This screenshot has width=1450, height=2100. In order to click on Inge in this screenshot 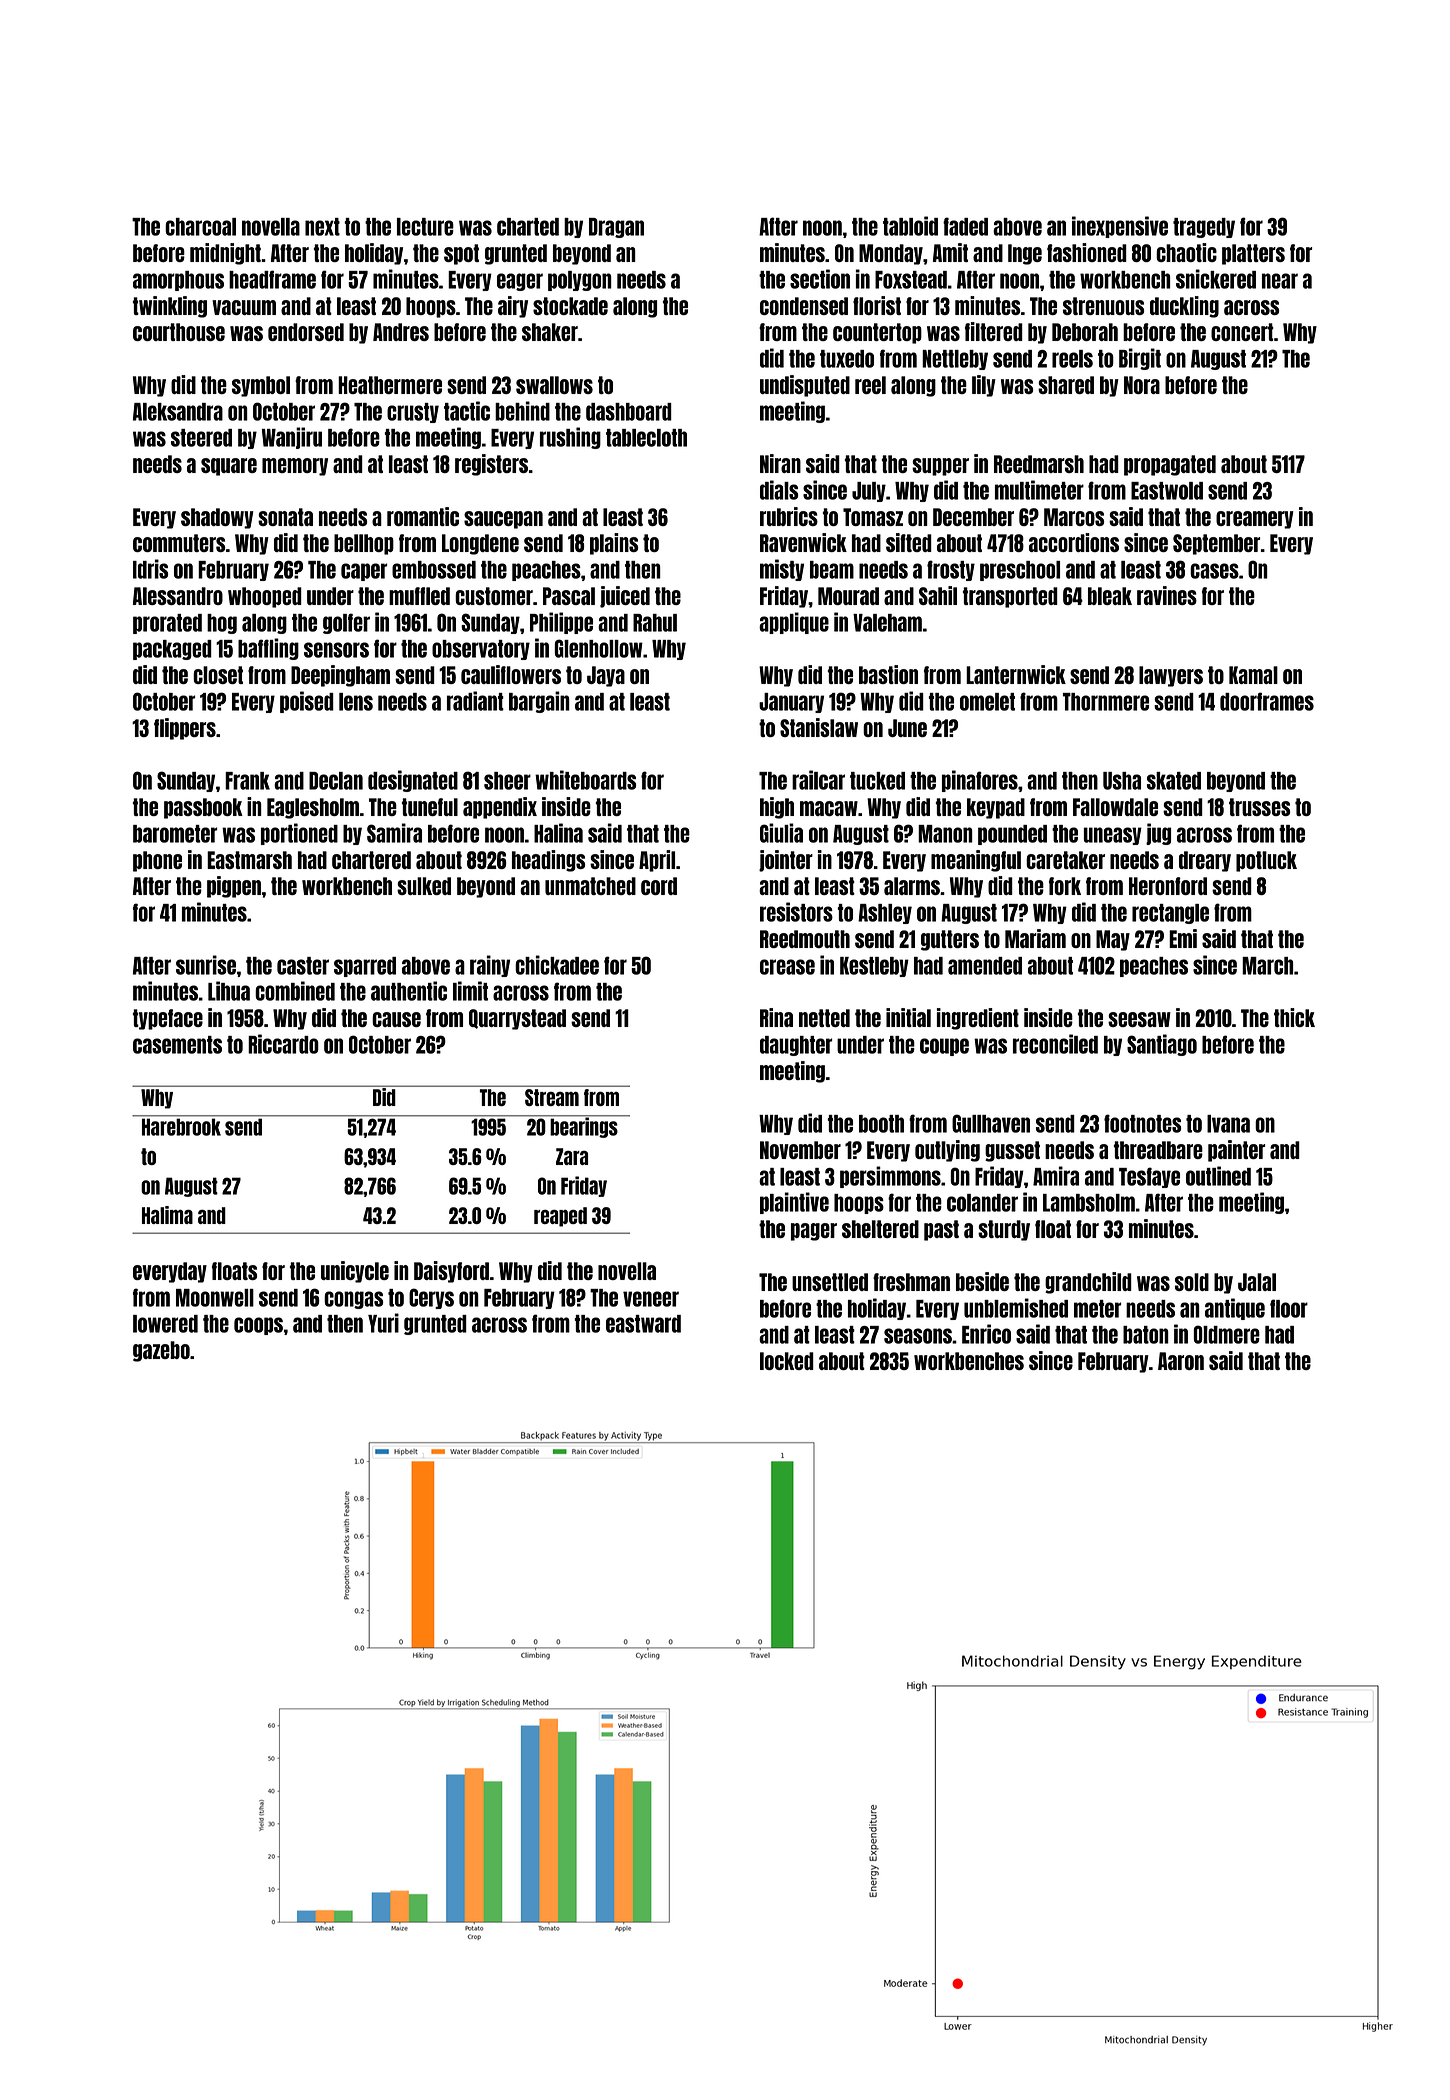, I will do `click(1025, 254)`.
